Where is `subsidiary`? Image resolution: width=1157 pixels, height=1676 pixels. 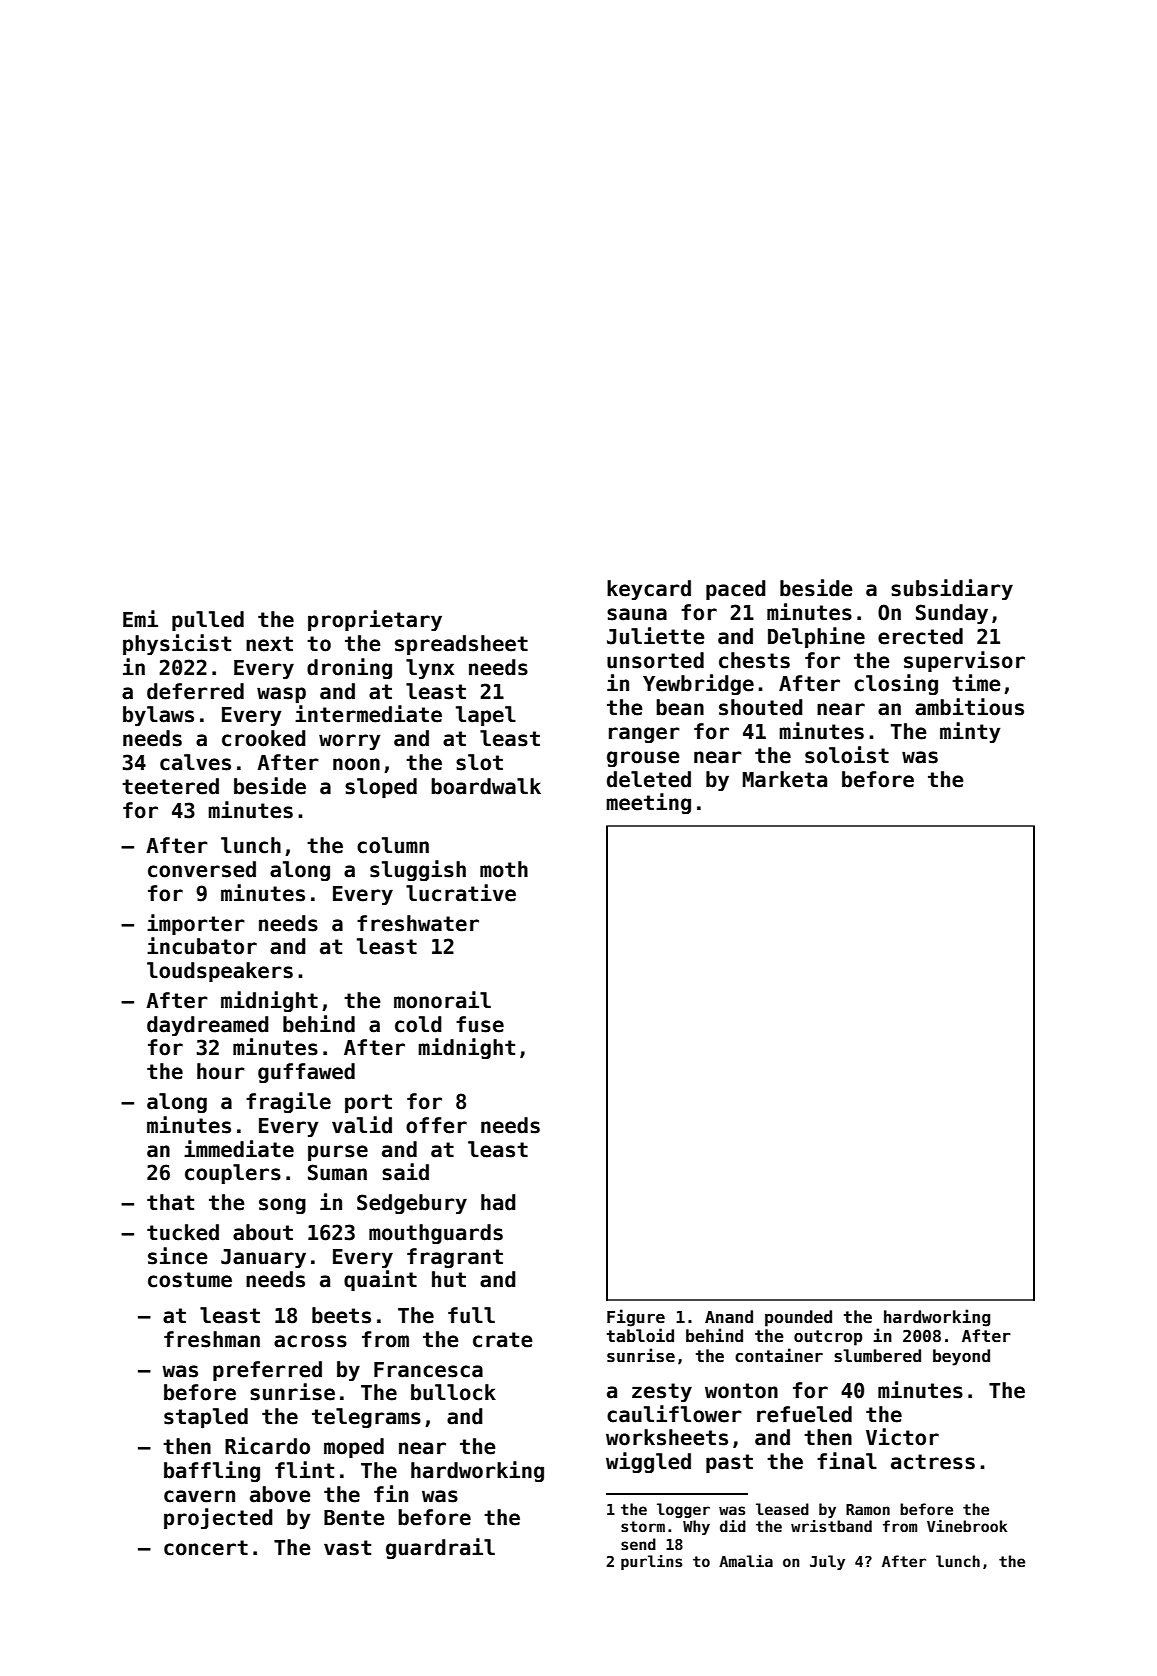
subsidiary is located at coordinates (952, 589).
